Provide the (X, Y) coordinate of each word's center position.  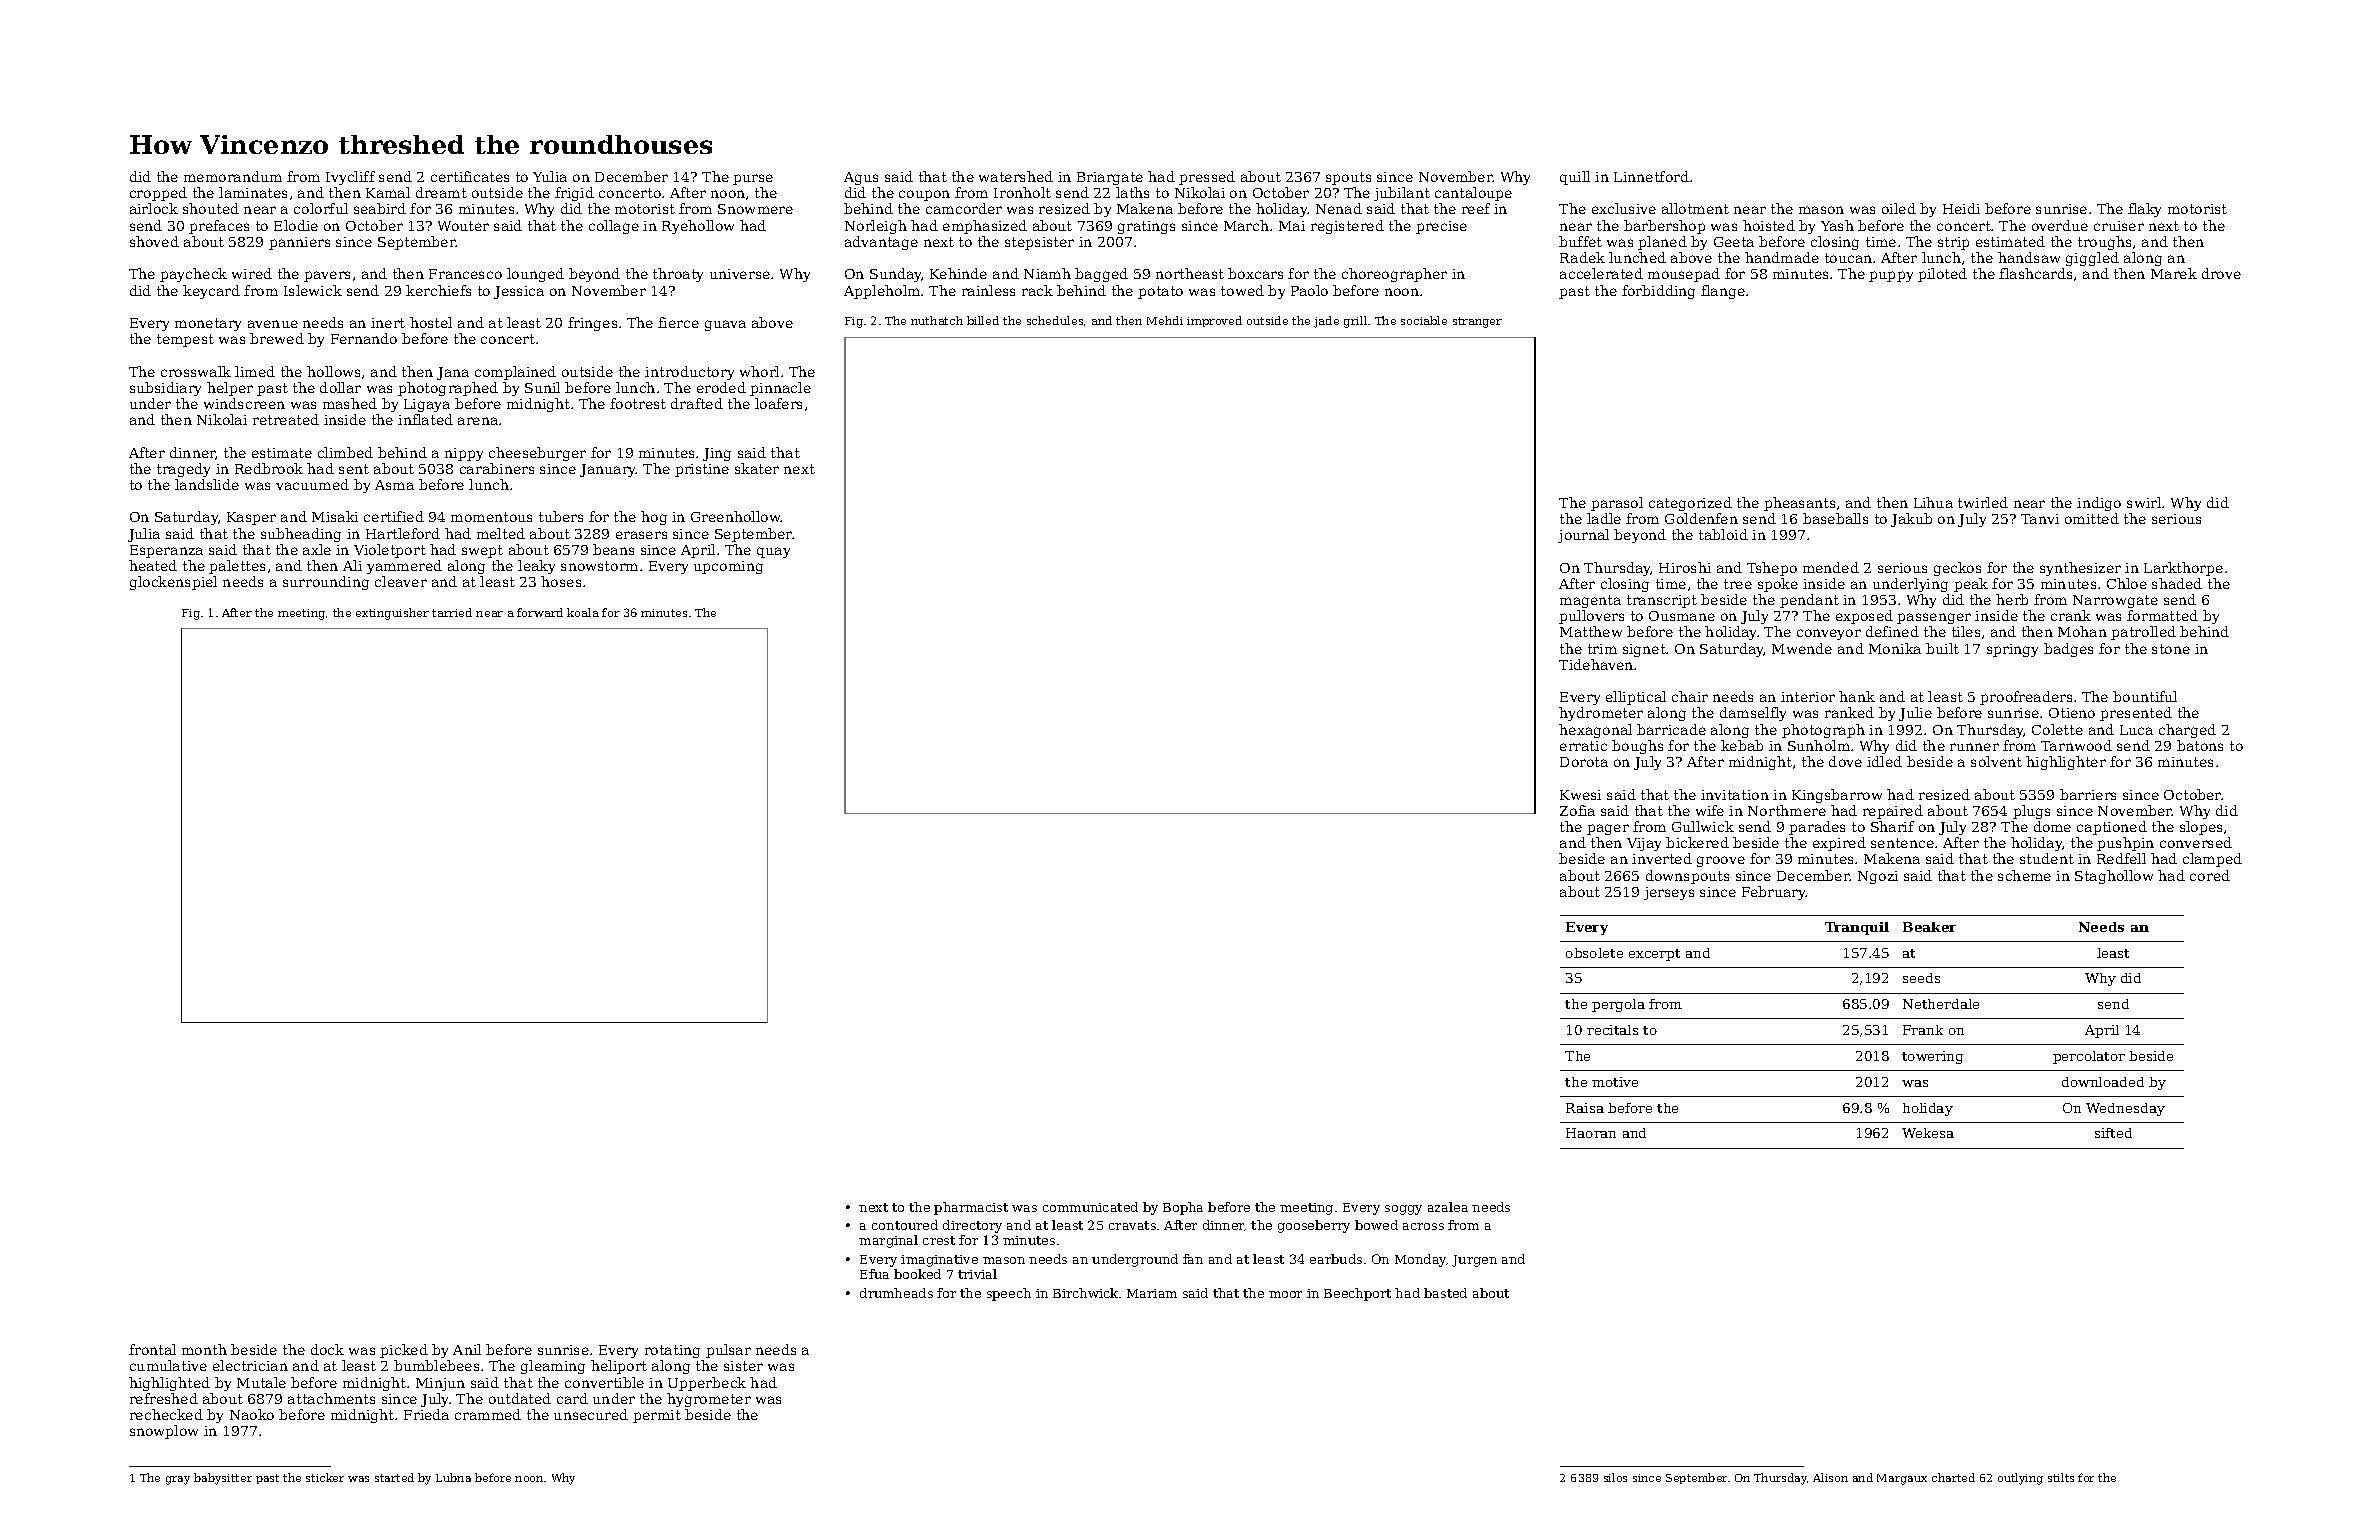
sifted (2113, 1133)
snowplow (164, 1432)
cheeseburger (537, 454)
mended (1831, 567)
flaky (2144, 210)
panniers (299, 243)
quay (773, 552)
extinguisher (392, 614)
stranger (1477, 322)
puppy (1891, 276)
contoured (905, 1225)
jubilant (1402, 194)
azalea (1448, 1207)
